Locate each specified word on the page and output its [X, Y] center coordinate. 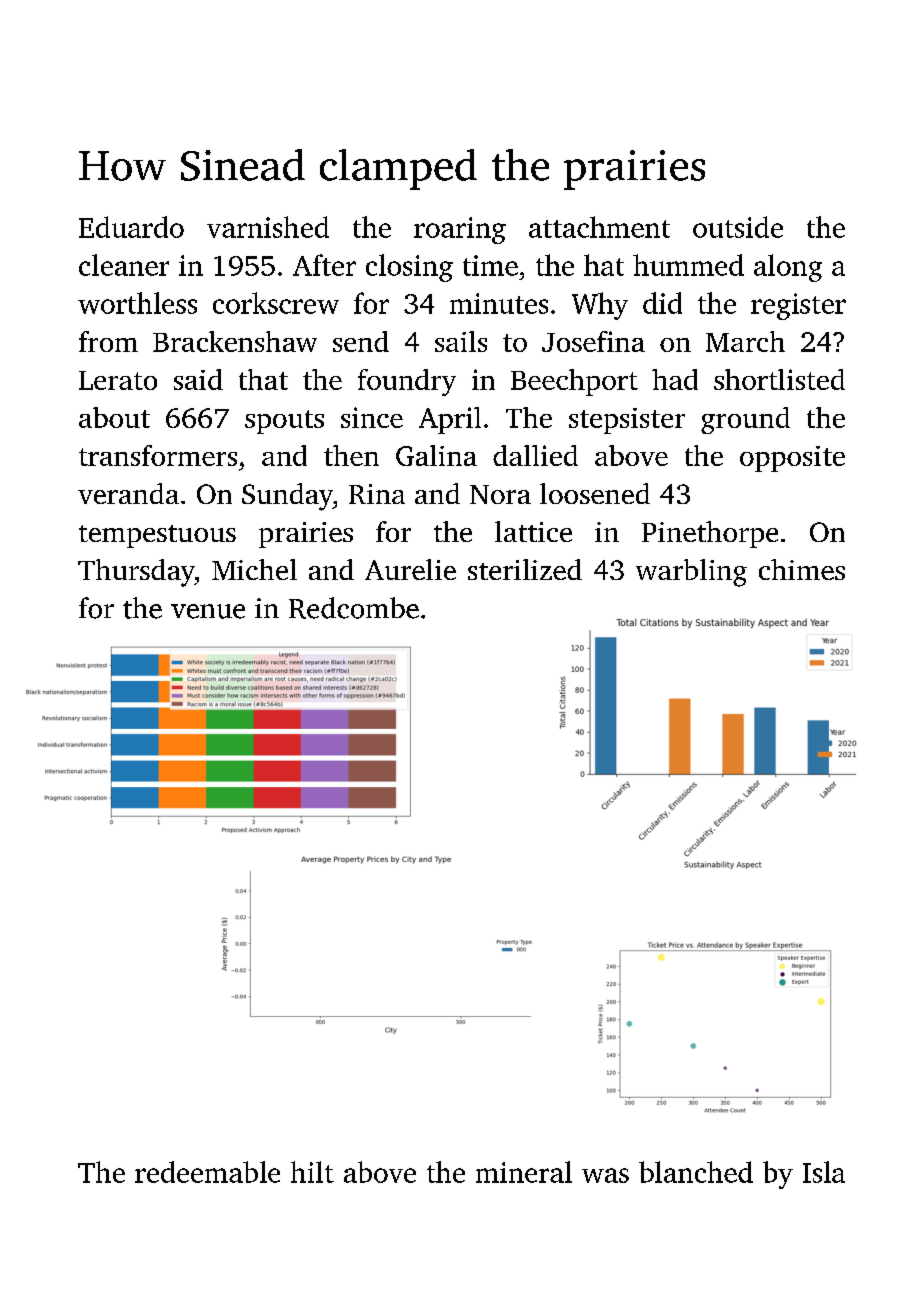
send [361, 341]
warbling [691, 573]
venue [208, 611]
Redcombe [354, 608]
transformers [158, 455]
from [108, 341]
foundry [407, 382]
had [675, 379]
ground [745, 420]
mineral [524, 1172]
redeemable [207, 1172]
